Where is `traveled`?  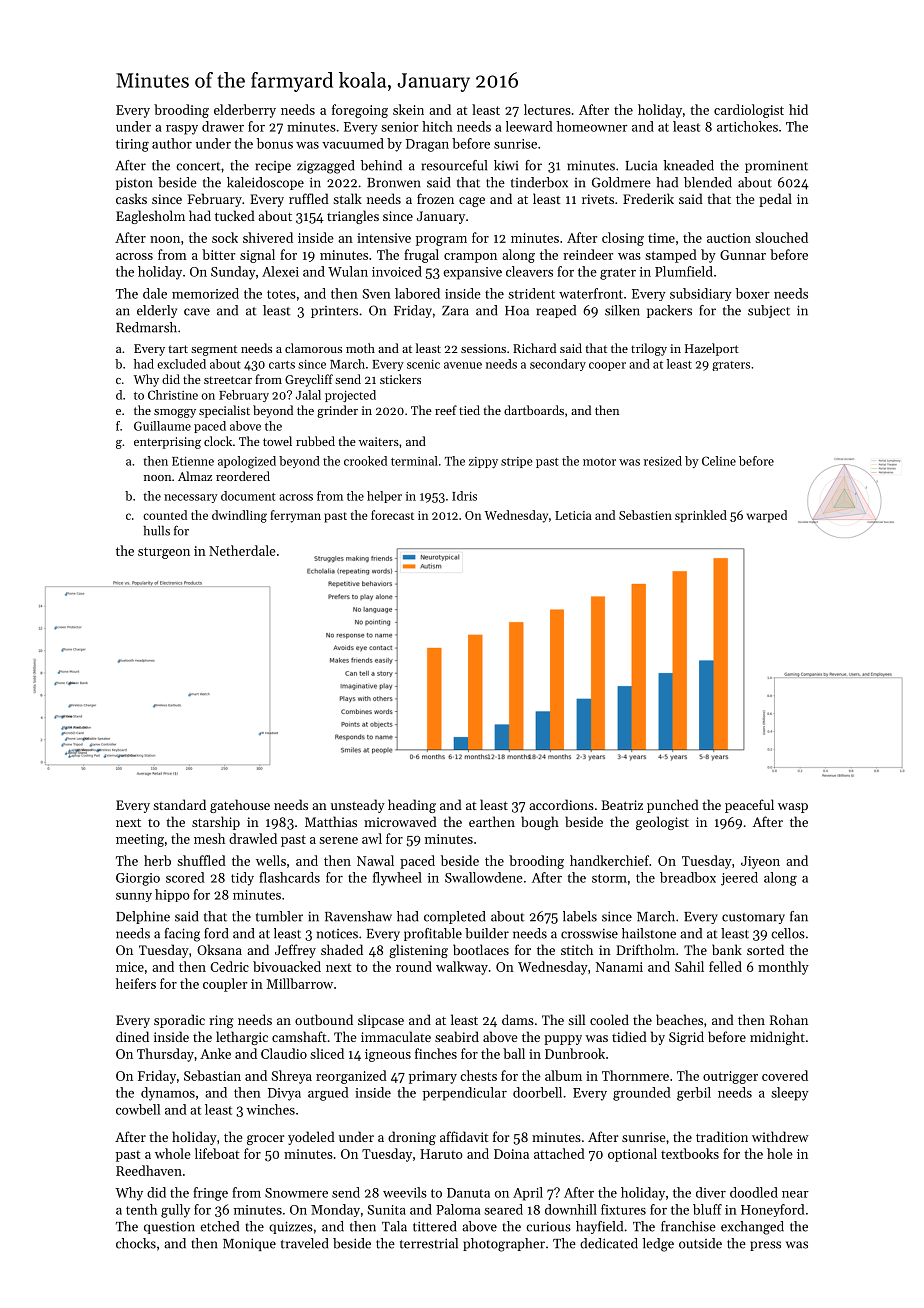
traveled is located at coordinates (304, 1243).
